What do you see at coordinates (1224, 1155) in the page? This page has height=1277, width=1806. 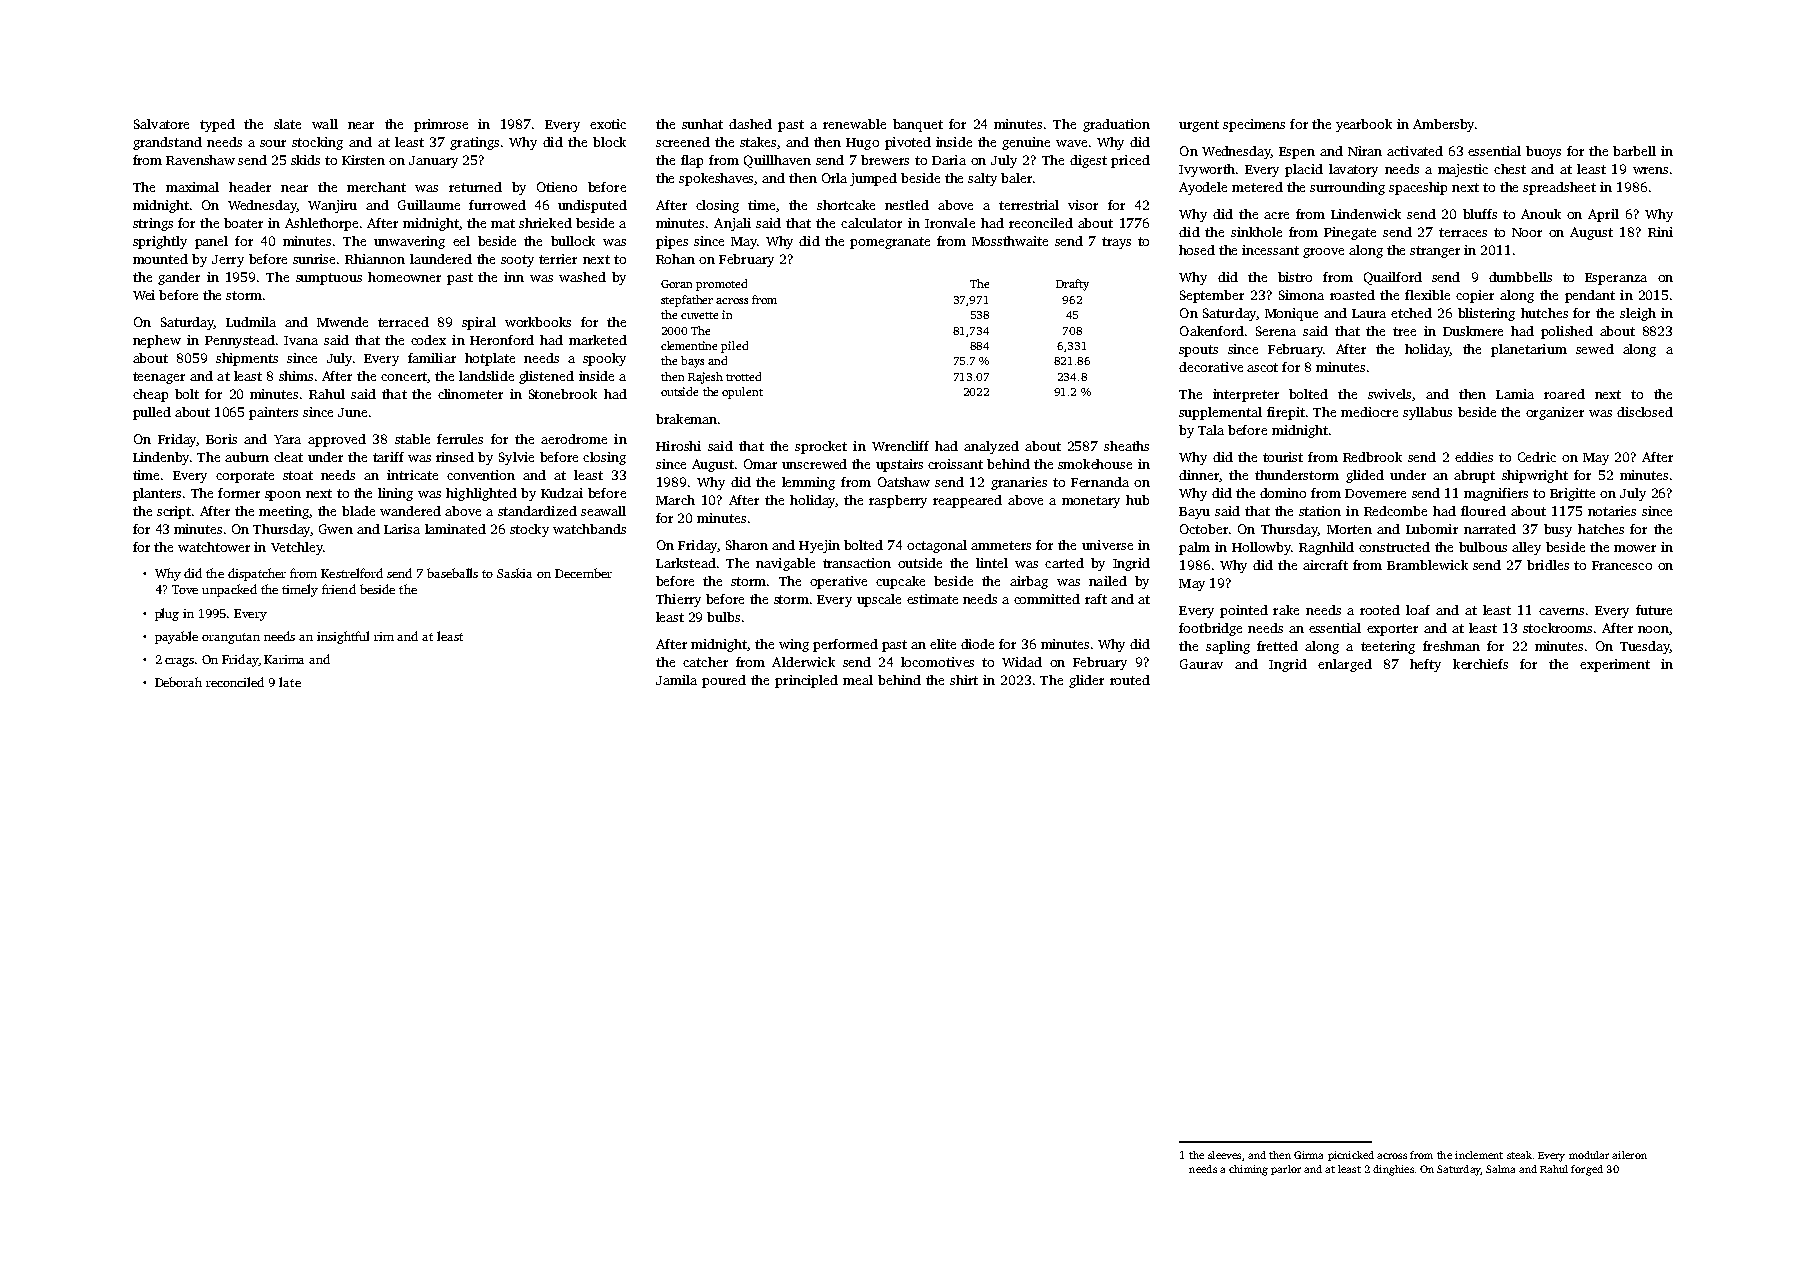 I see `sleeves` at bounding box center [1224, 1155].
